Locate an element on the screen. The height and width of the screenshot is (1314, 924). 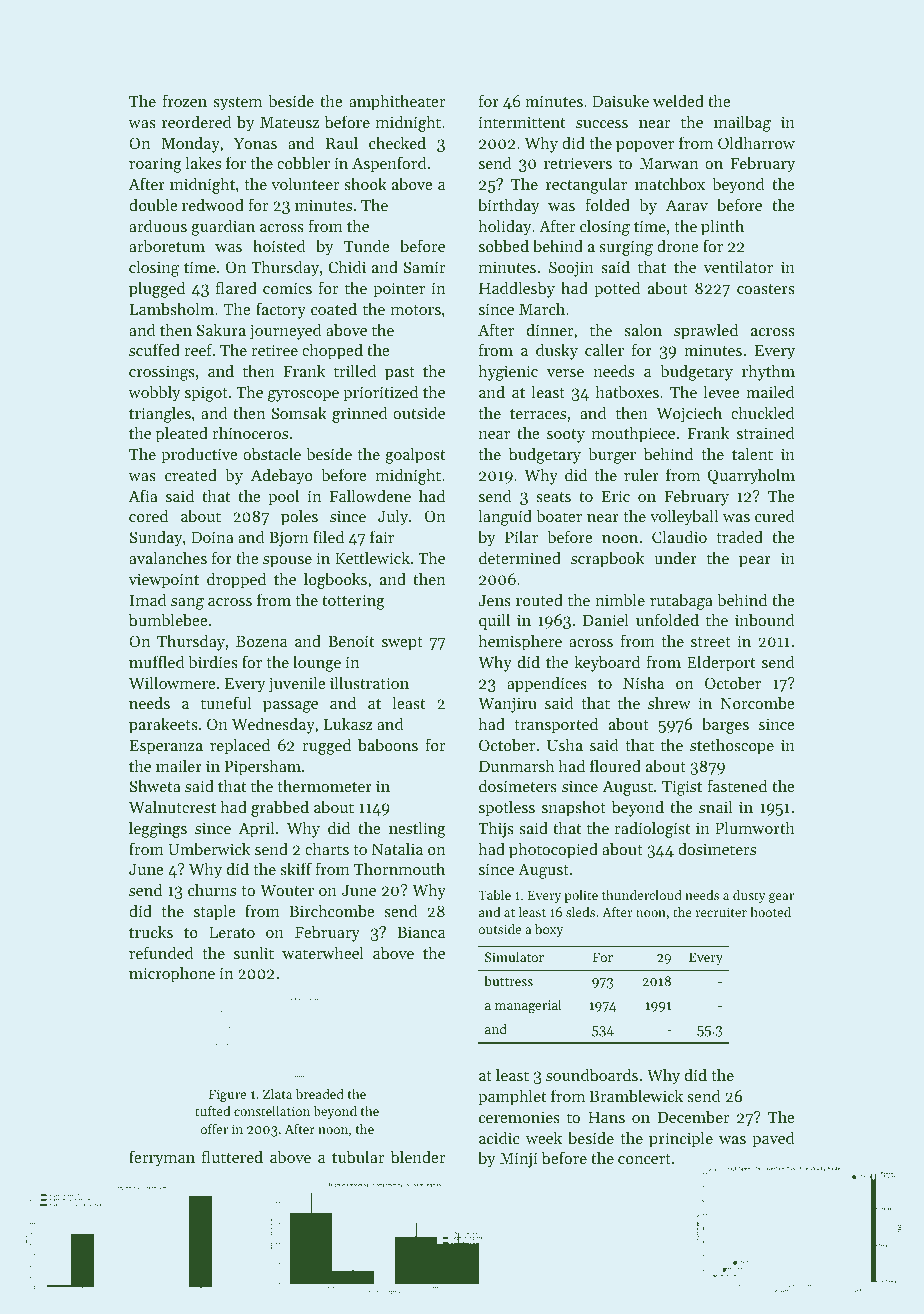
Bramblewick is located at coordinates (636, 1095).
